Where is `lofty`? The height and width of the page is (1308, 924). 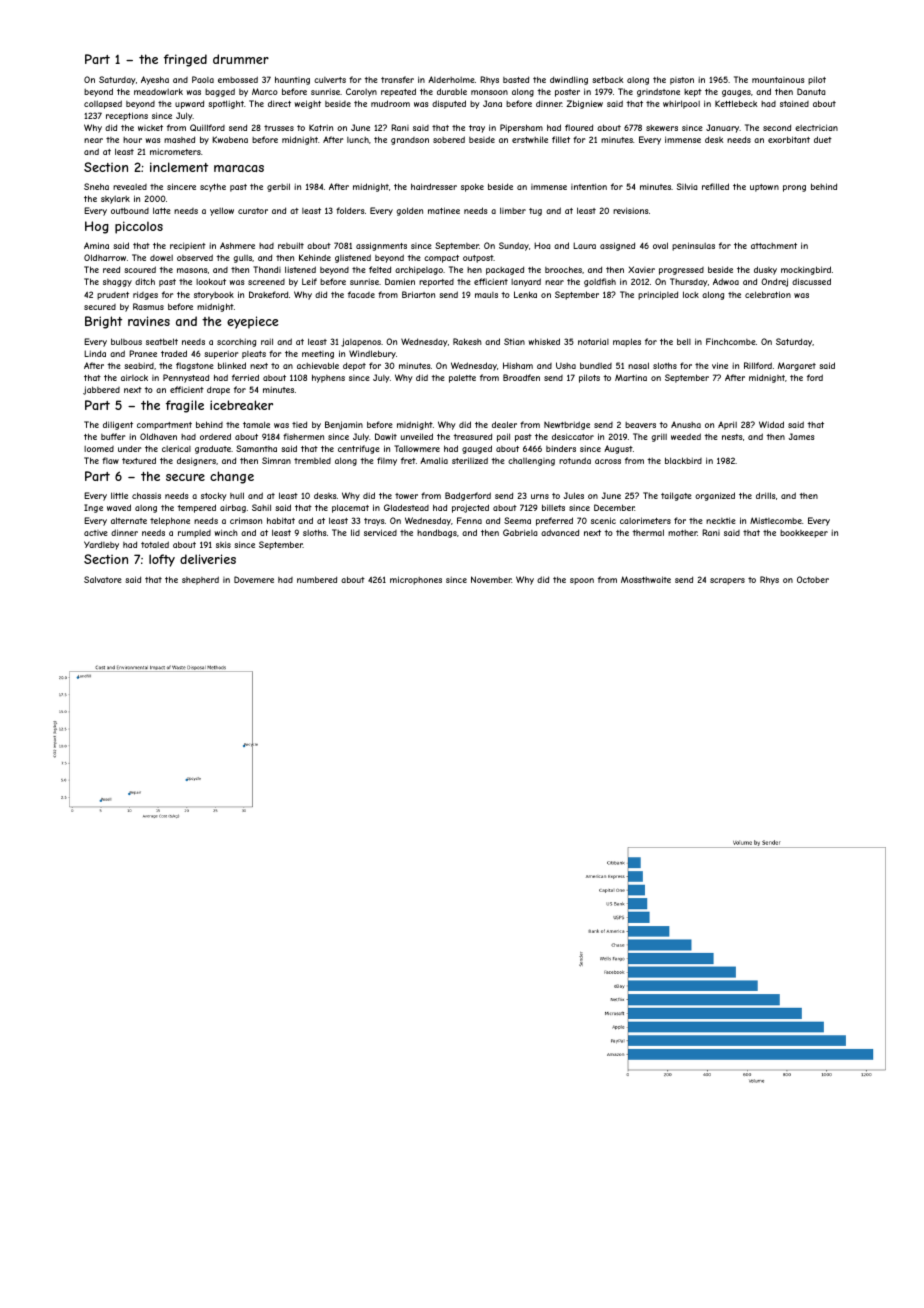 lofty is located at coordinates (162, 560).
